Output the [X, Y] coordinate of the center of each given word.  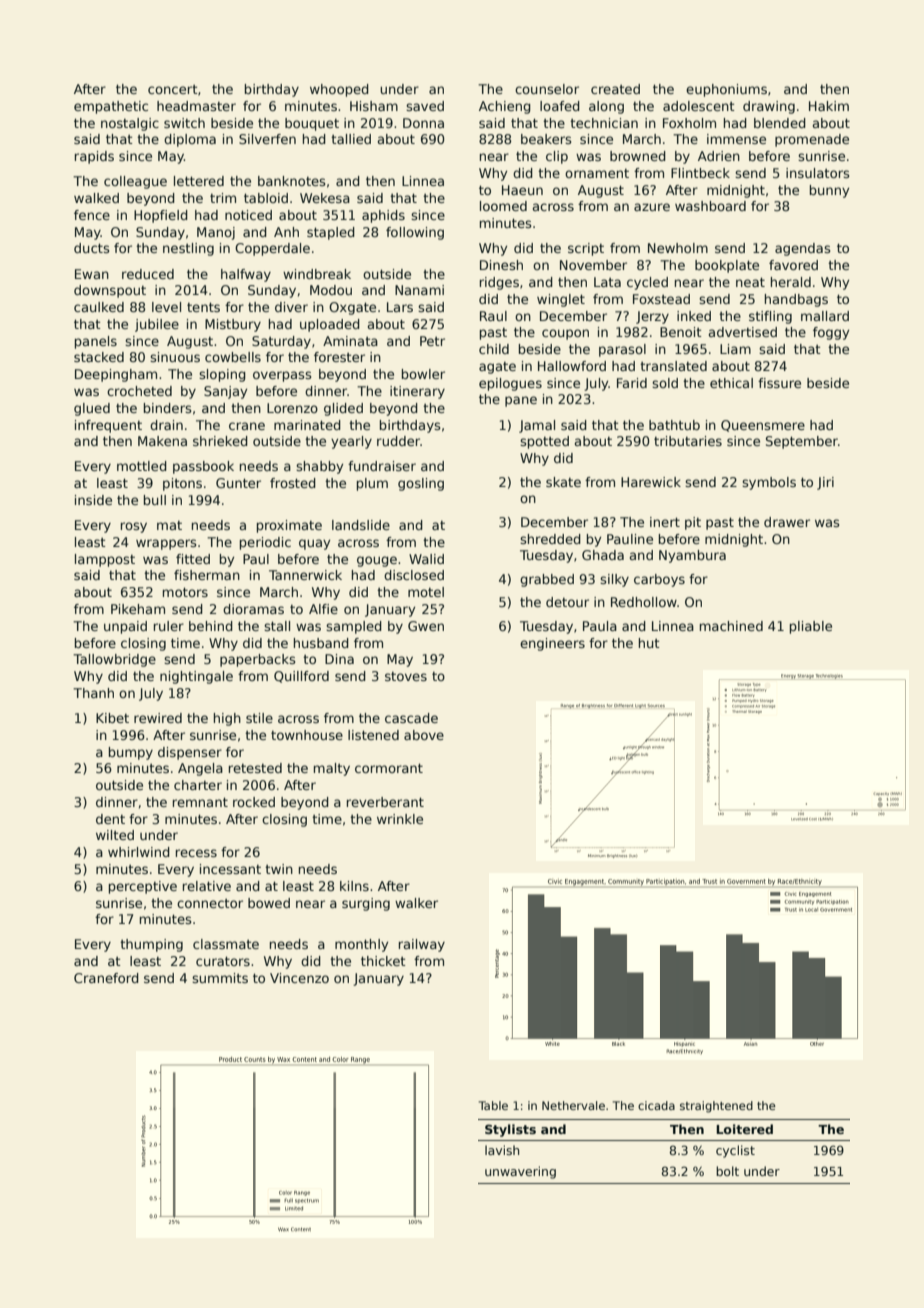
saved [425, 106]
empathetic [111, 107]
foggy [831, 333]
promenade [812, 140]
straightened [716, 1107]
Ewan [92, 274]
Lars [400, 307]
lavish [502, 1150]
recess [196, 853]
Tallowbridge [114, 660]
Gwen [426, 626]
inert [665, 522]
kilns [354, 886]
